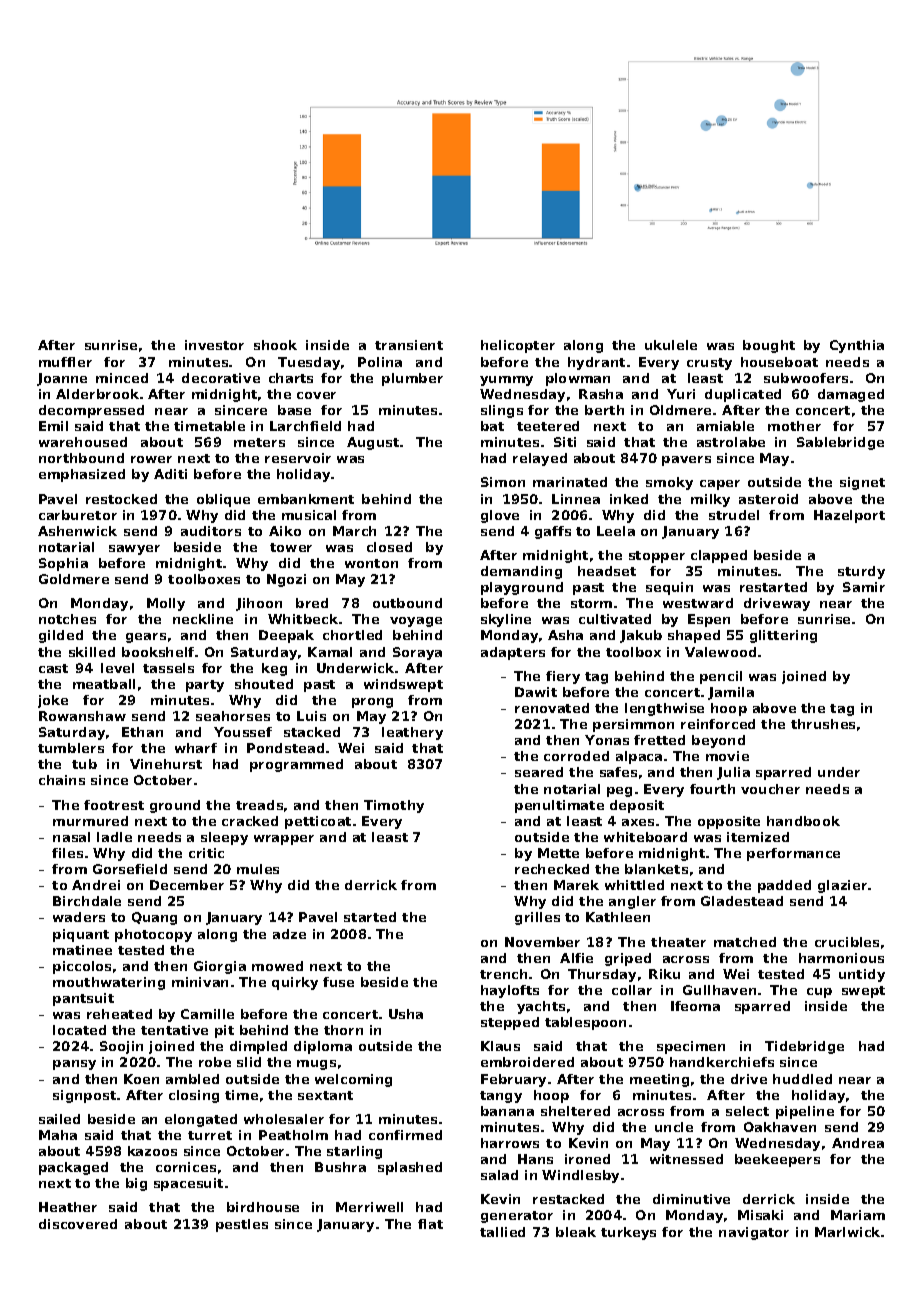 This image has width=924, height=1308. Describe the element at coordinates (136, 1184) in the image. I see `big` at that location.
